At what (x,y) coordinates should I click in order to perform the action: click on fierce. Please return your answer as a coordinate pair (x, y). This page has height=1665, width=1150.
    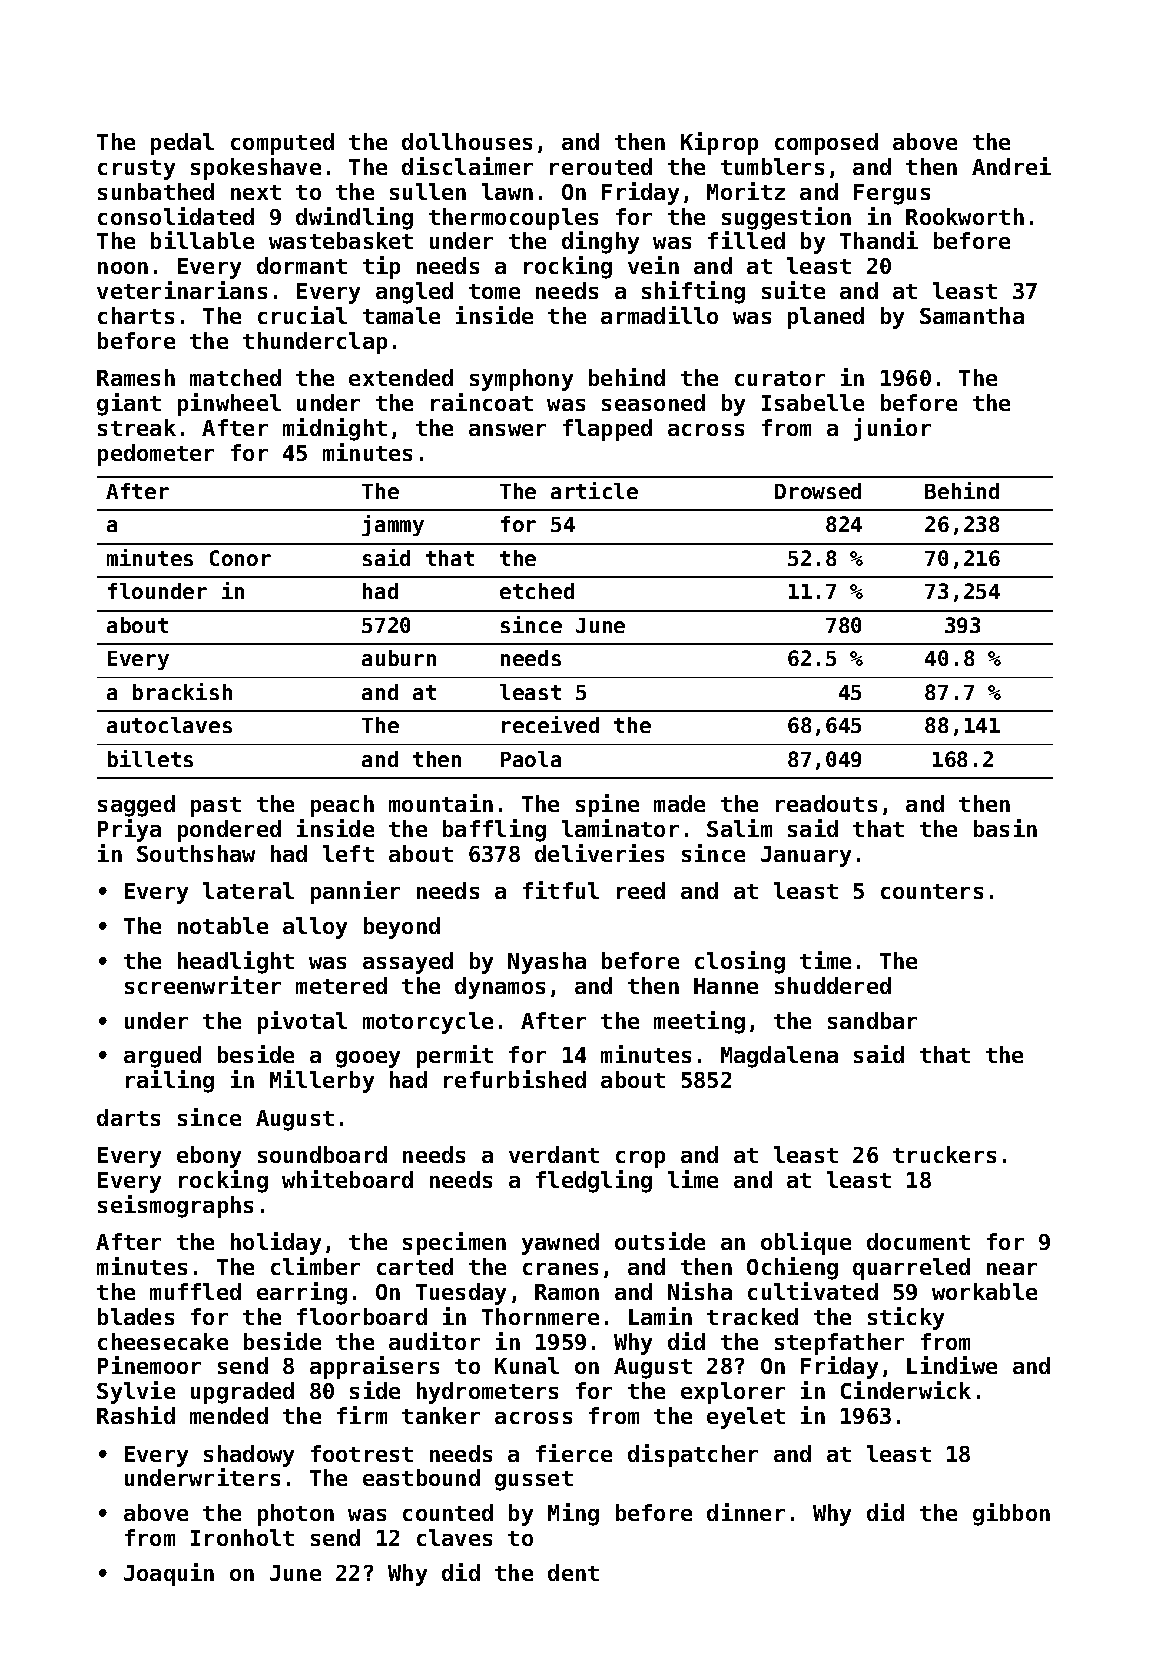
    Looking at the image, I should click on (574, 1453).
